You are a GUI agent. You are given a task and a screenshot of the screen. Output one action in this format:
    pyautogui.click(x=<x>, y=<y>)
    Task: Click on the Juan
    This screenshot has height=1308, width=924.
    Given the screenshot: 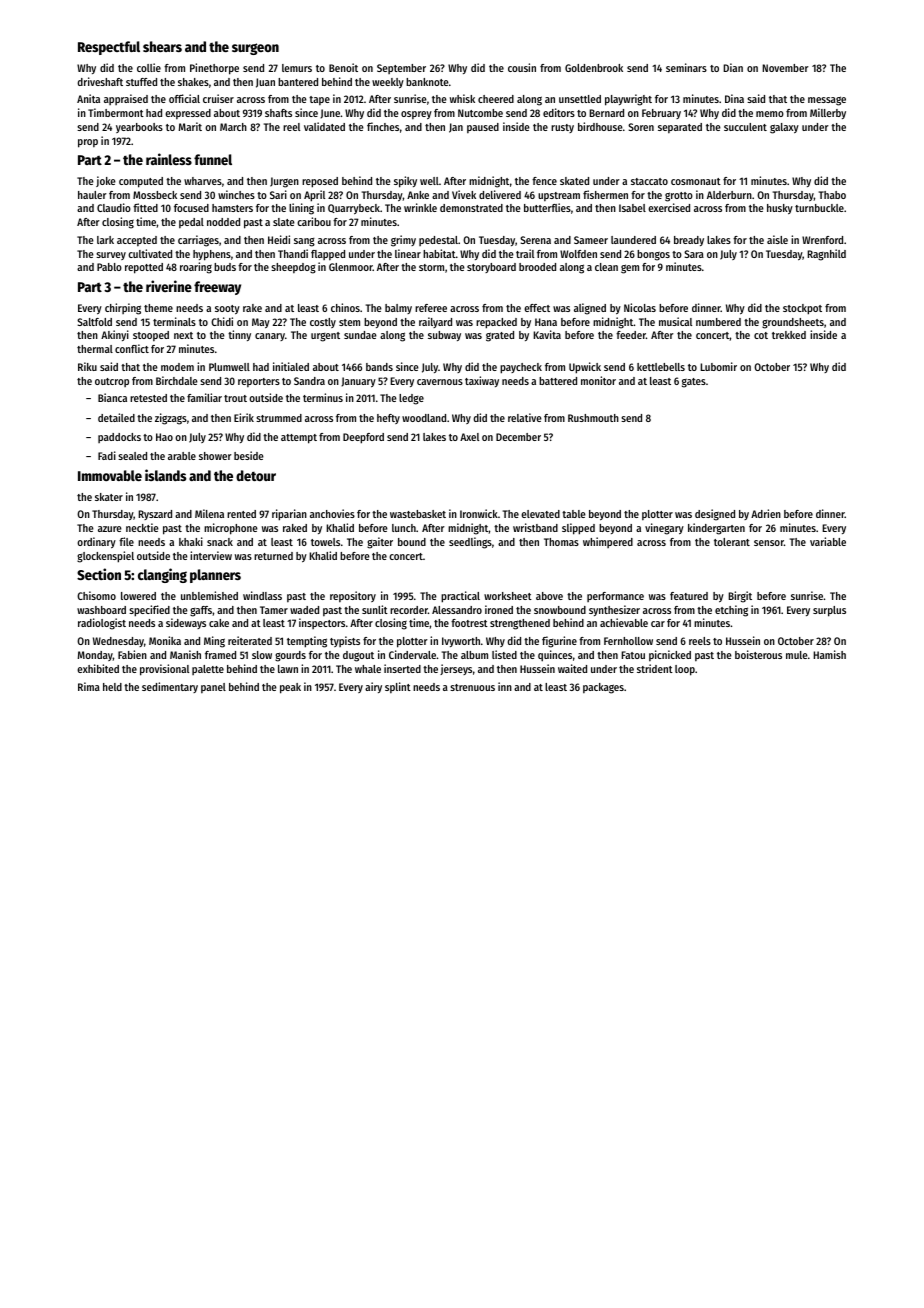 What is the action you would take?
    pyautogui.click(x=265, y=83)
